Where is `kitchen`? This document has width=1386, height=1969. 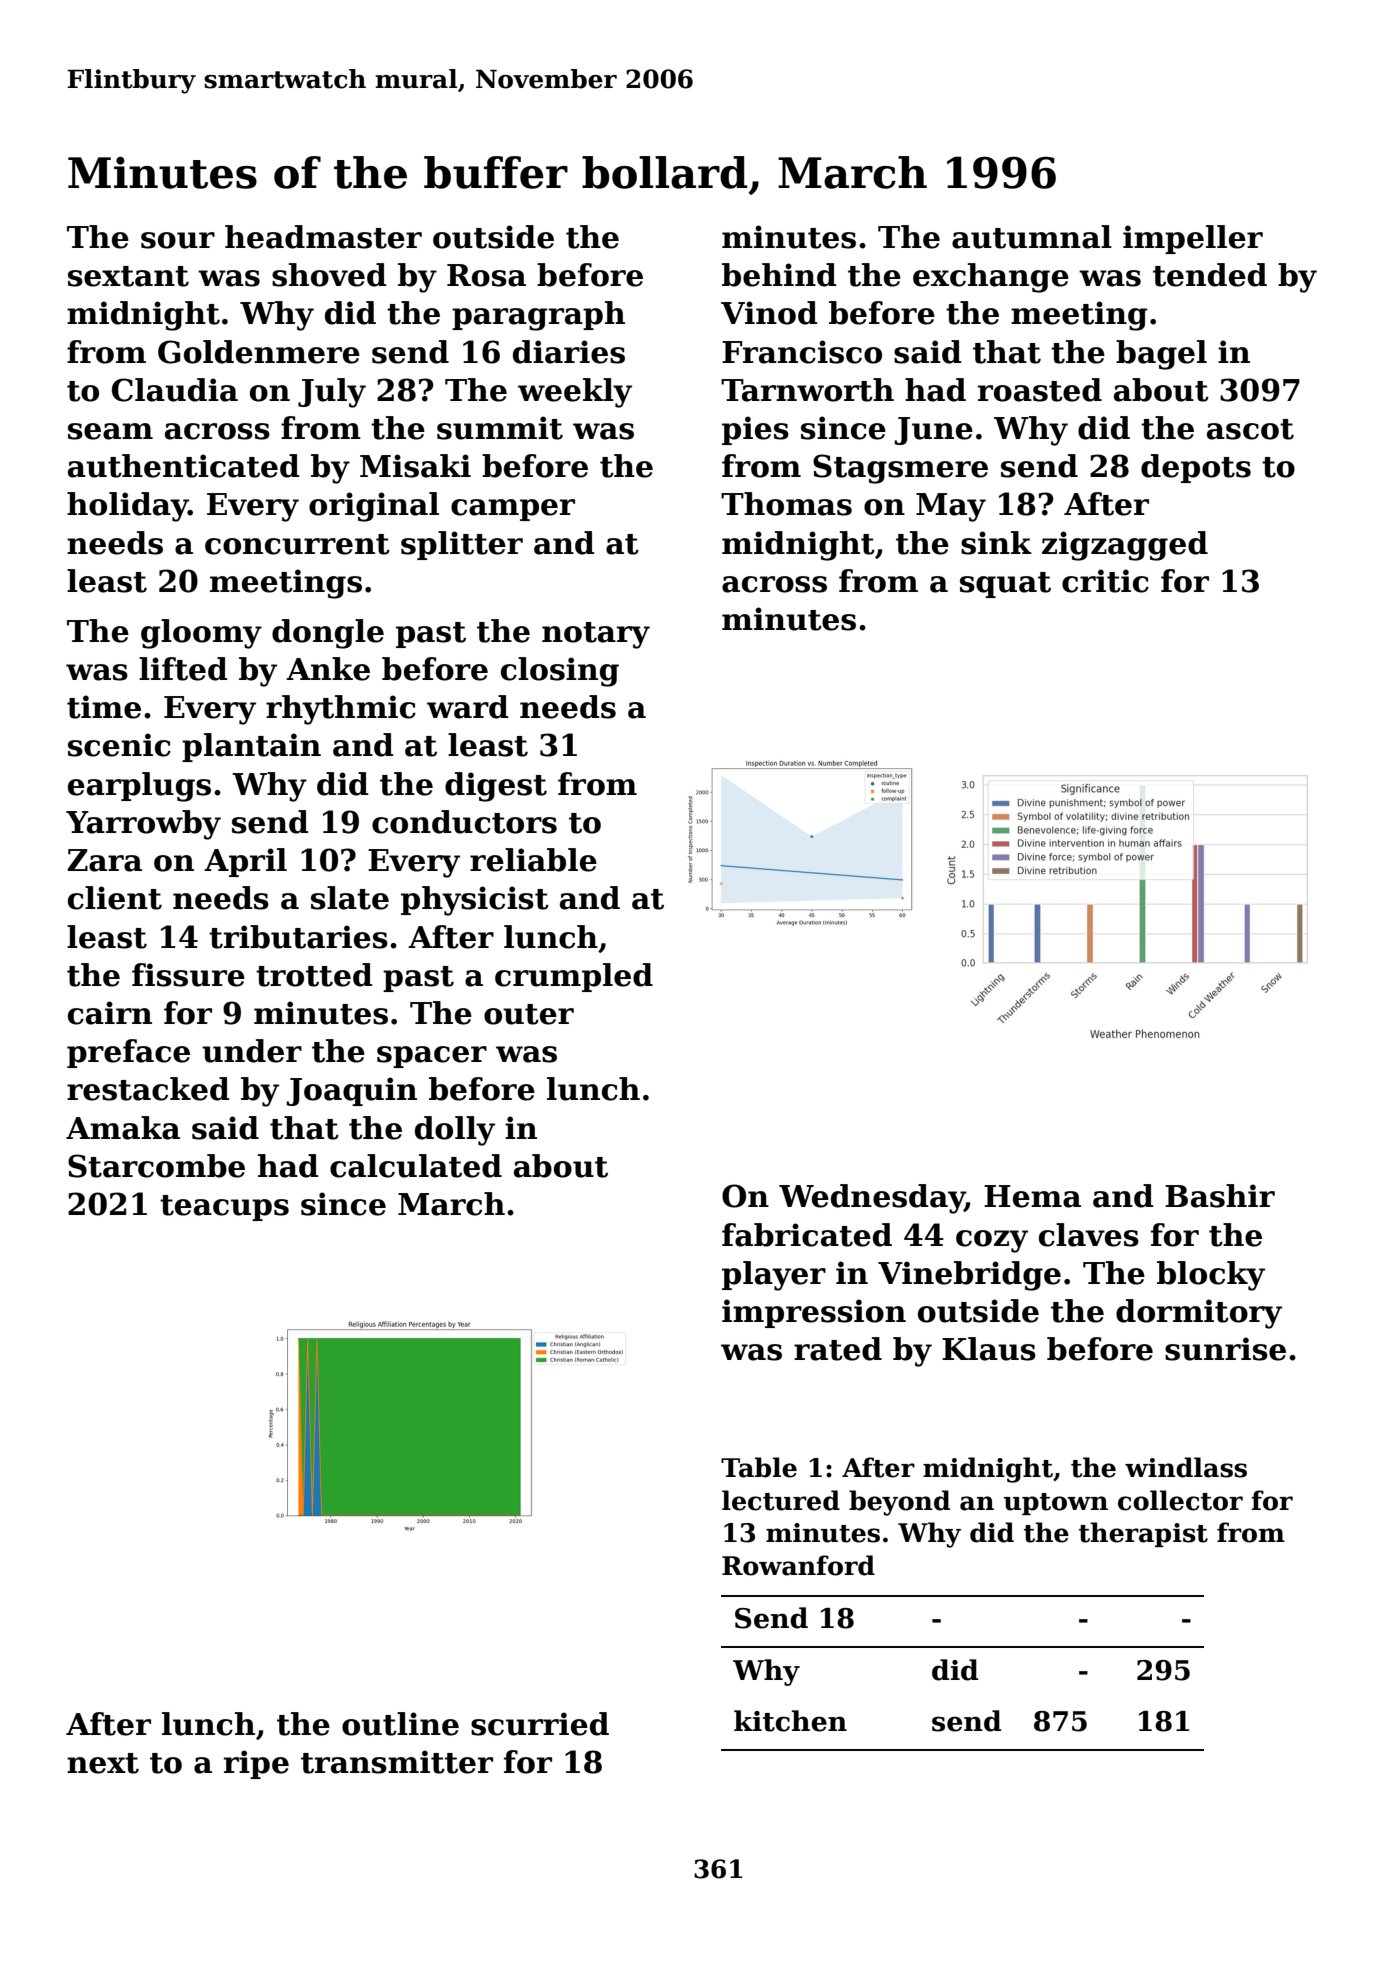 kitchen is located at coordinates (790, 1721).
